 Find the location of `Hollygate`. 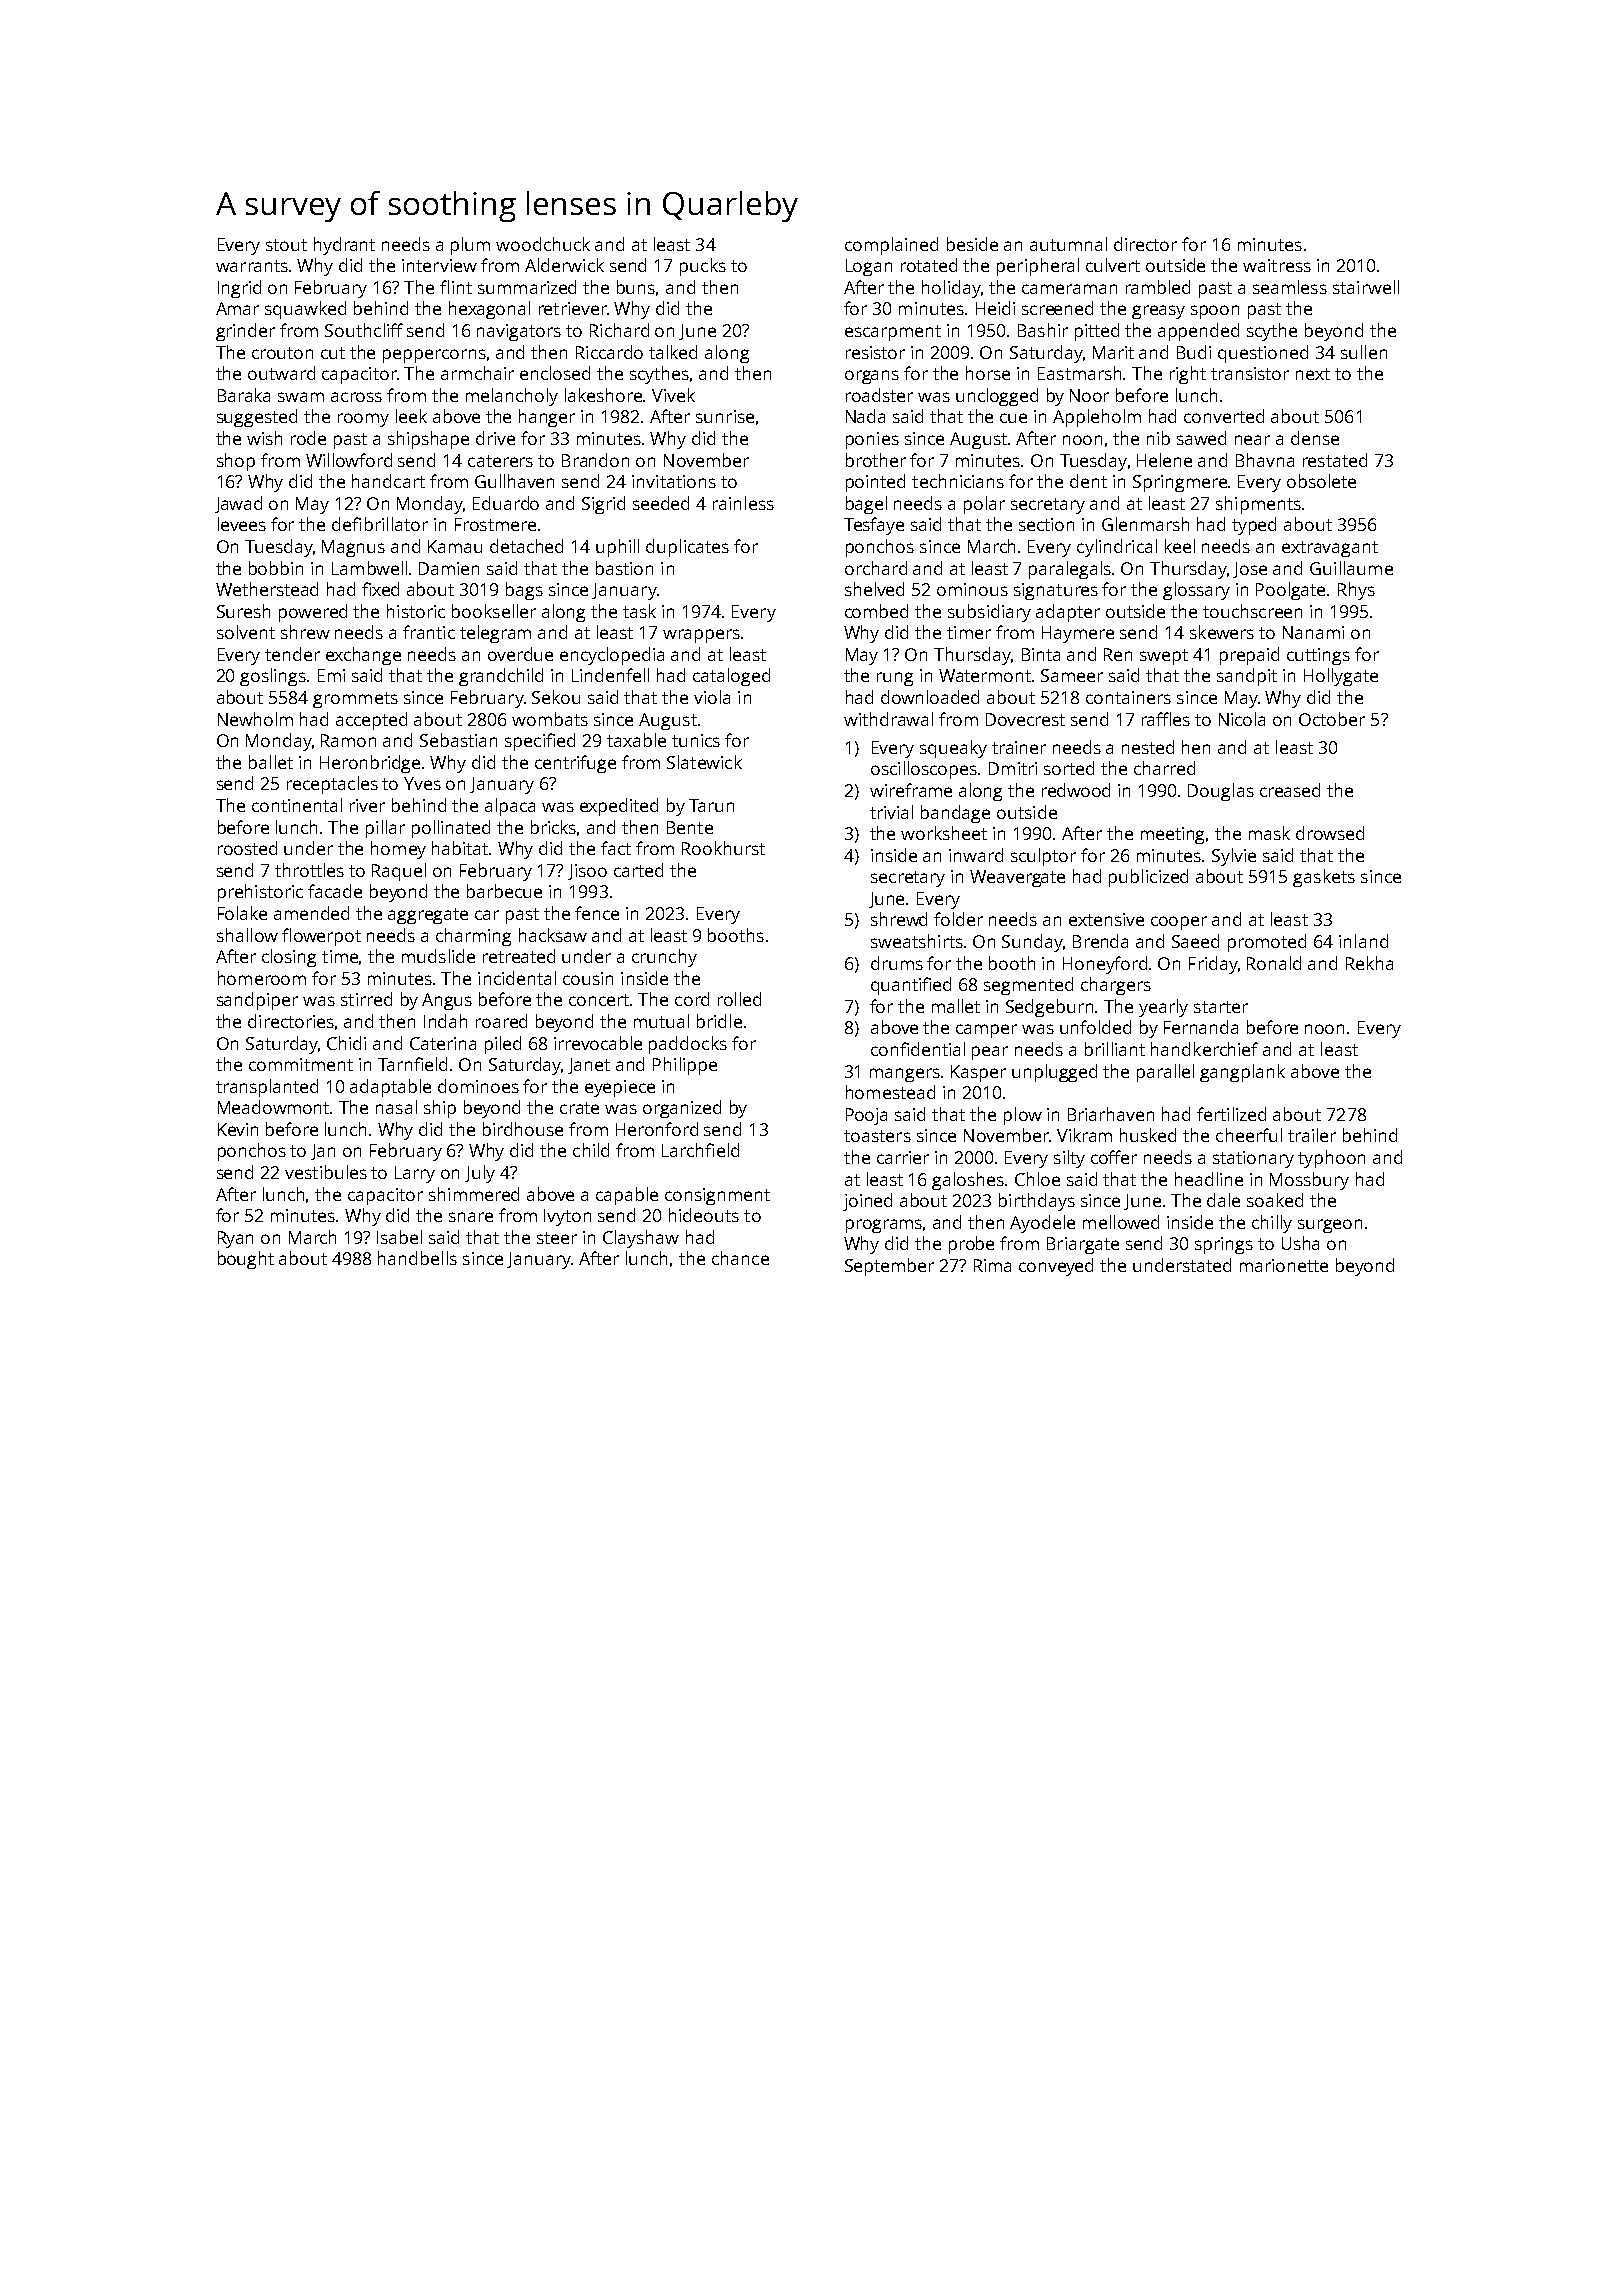

Hollygate is located at coordinates (1341, 677).
